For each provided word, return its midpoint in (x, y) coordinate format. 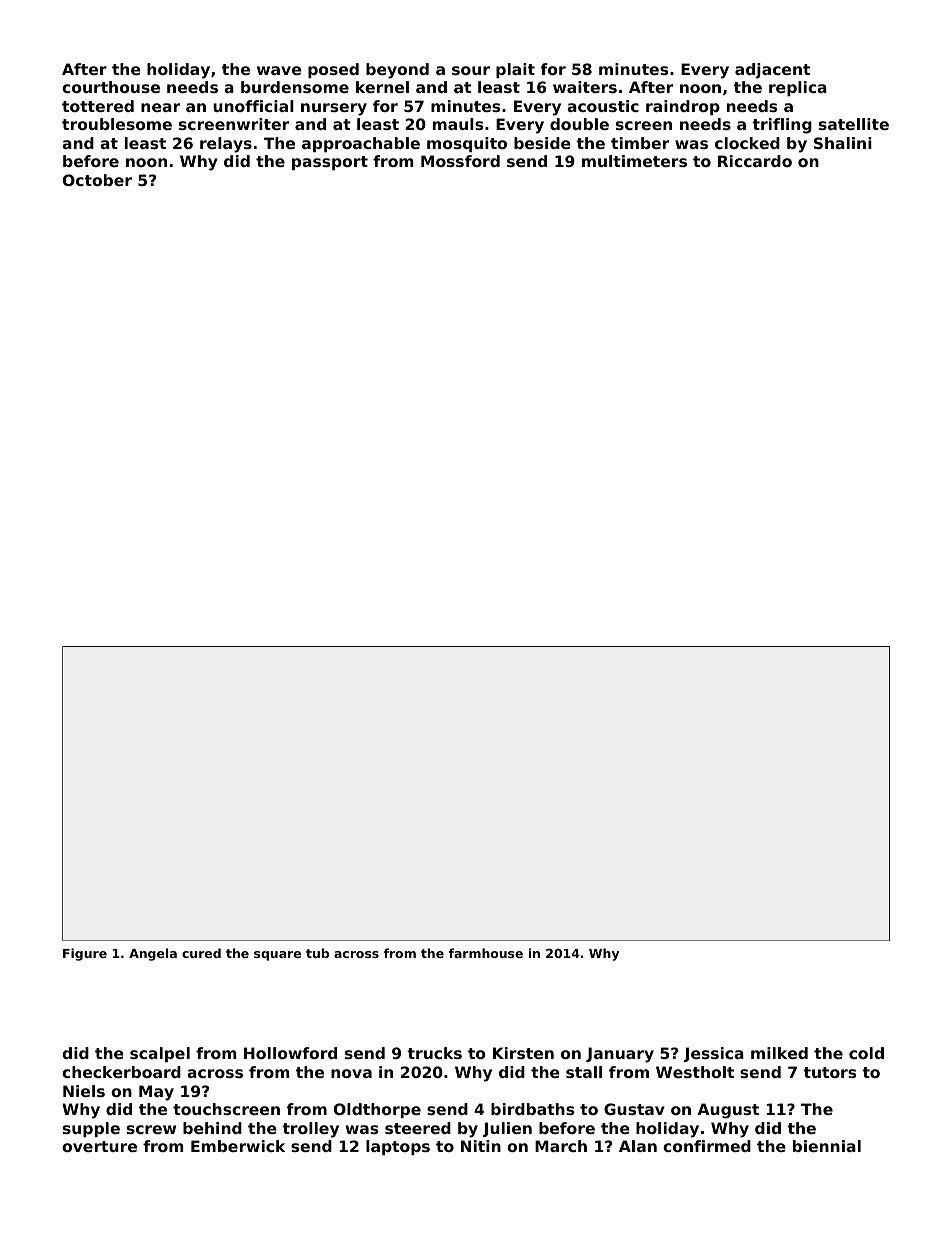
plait (515, 70)
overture (99, 1146)
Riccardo (755, 161)
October (97, 180)
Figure (85, 954)
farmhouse (486, 953)
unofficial (253, 106)
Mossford (460, 161)
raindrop (683, 107)
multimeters (634, 161)
